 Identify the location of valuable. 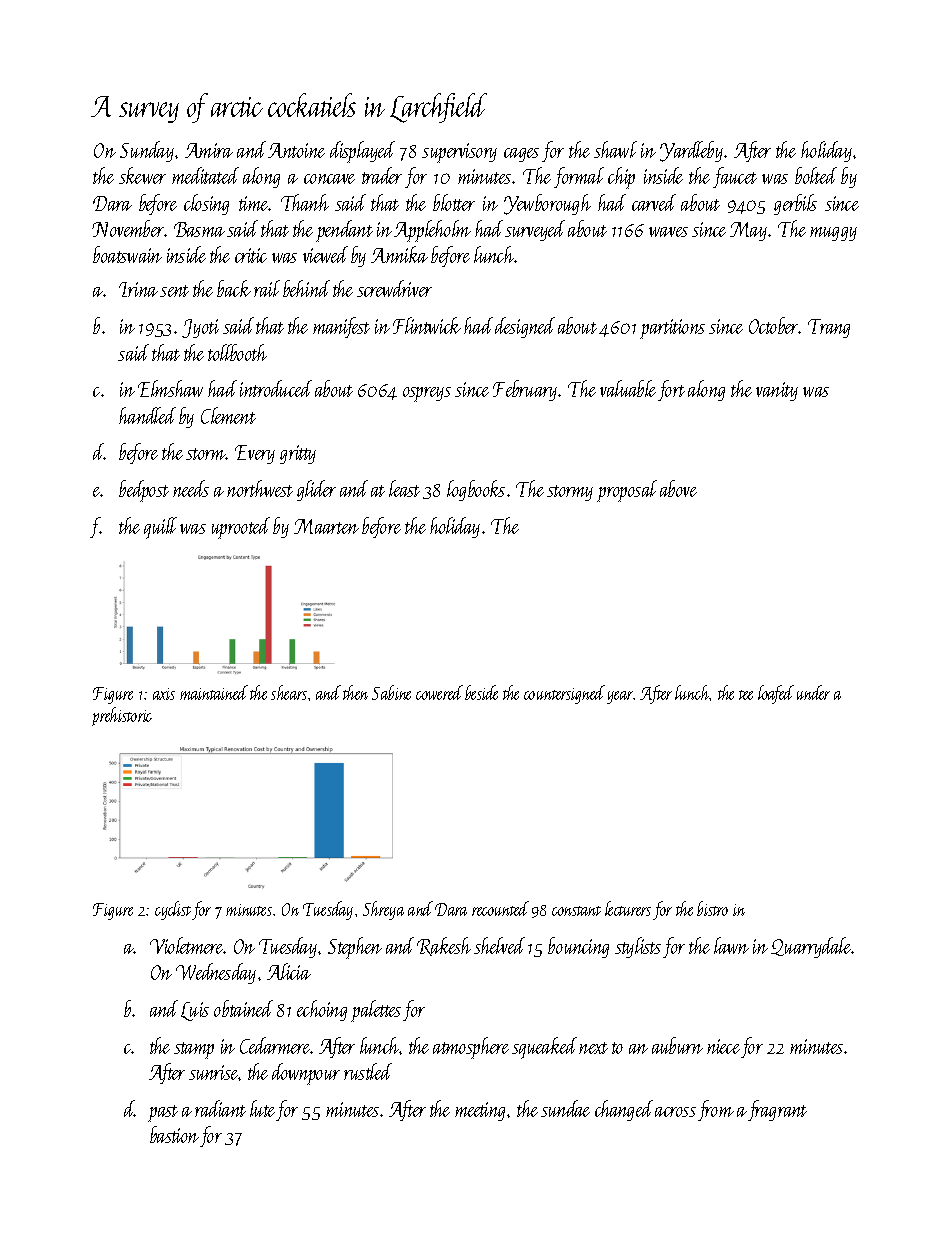
(628, 388).
